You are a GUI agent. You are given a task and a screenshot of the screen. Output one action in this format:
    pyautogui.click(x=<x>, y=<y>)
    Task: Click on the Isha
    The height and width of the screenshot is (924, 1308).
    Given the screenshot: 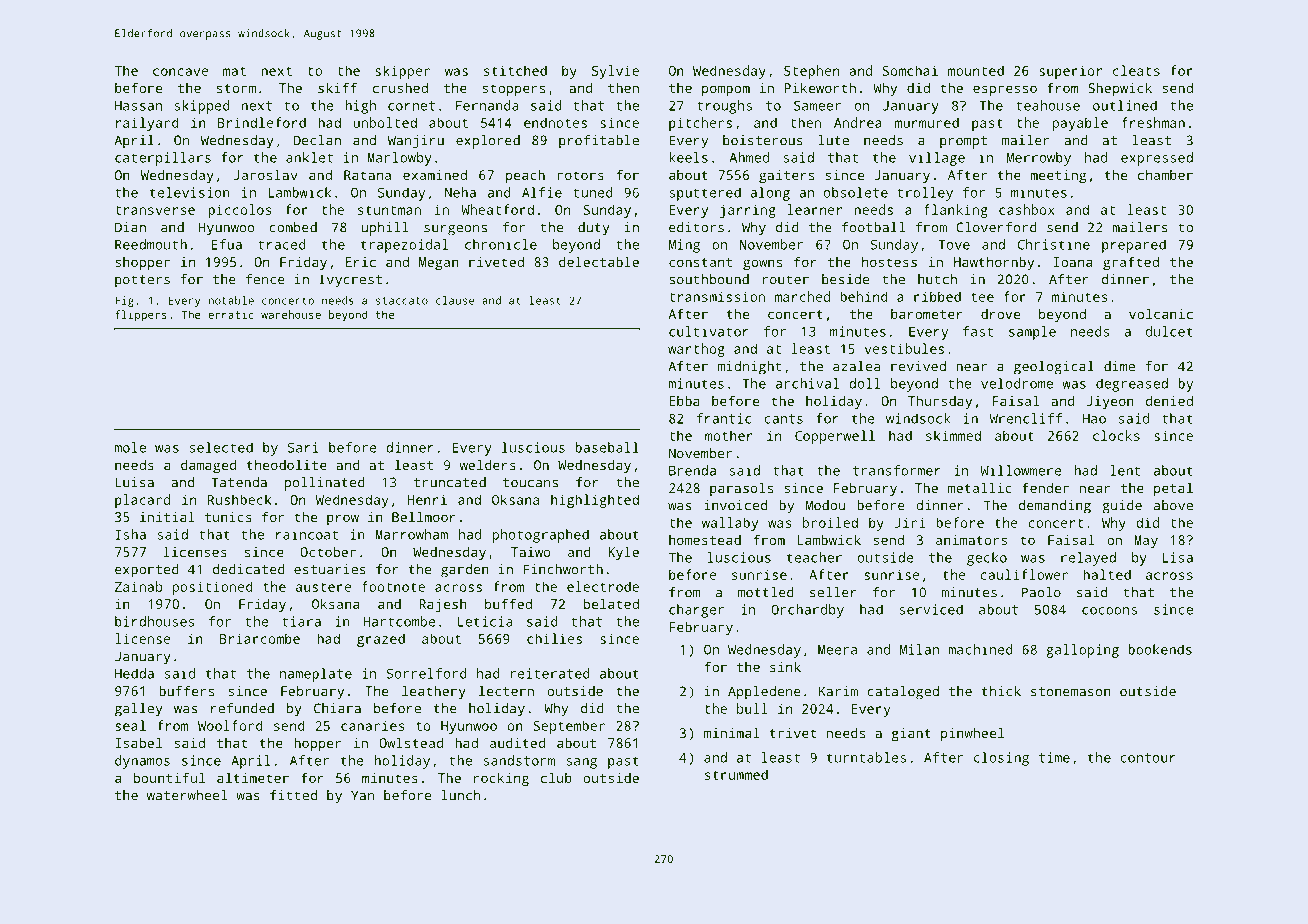 What is the action you would take?
    pyautogui.click(x=131, y=534)
